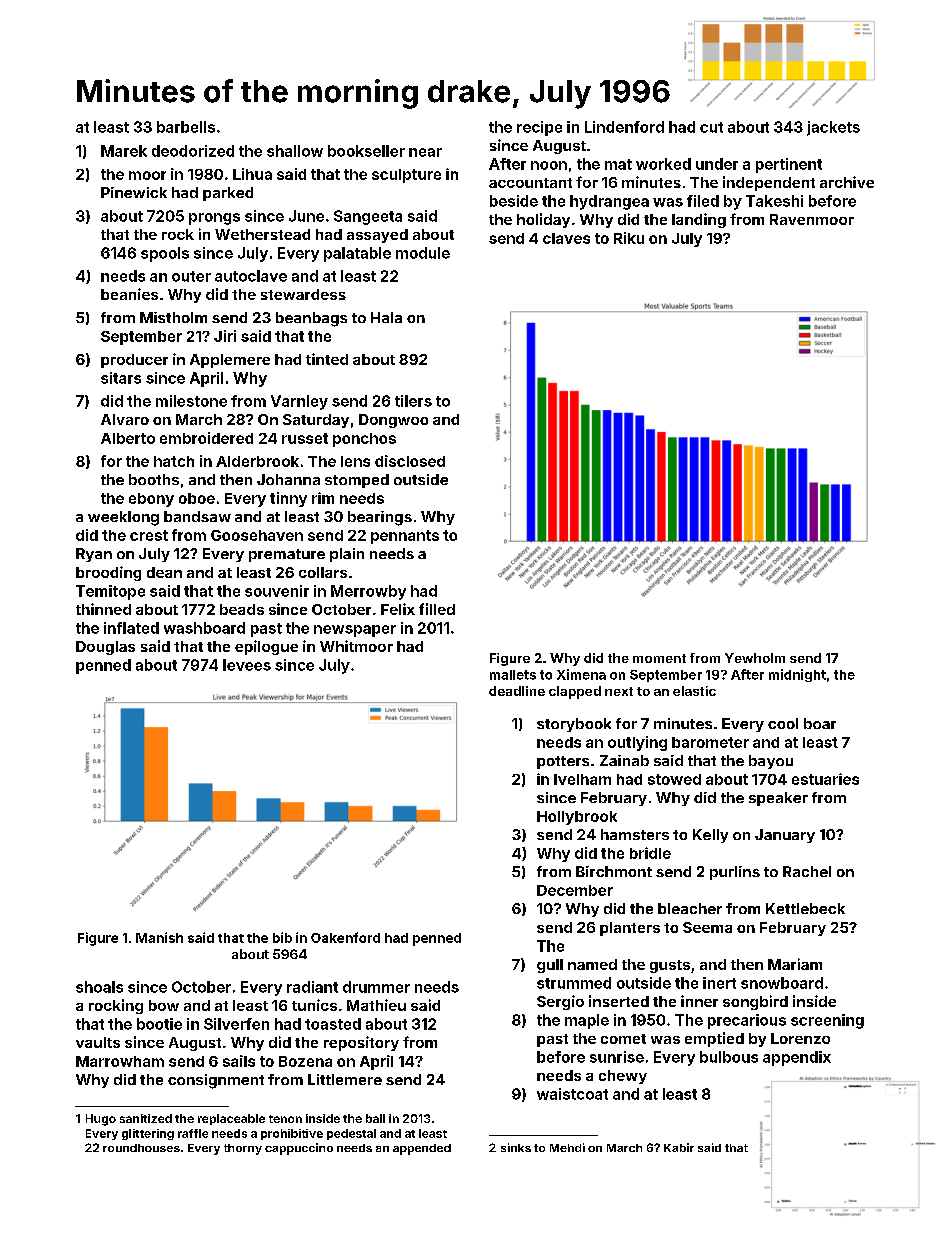 The image size is (952, 1233). Describe the element at coordinates (159, 937) in the screenshot. I see `Manish` at that location.
